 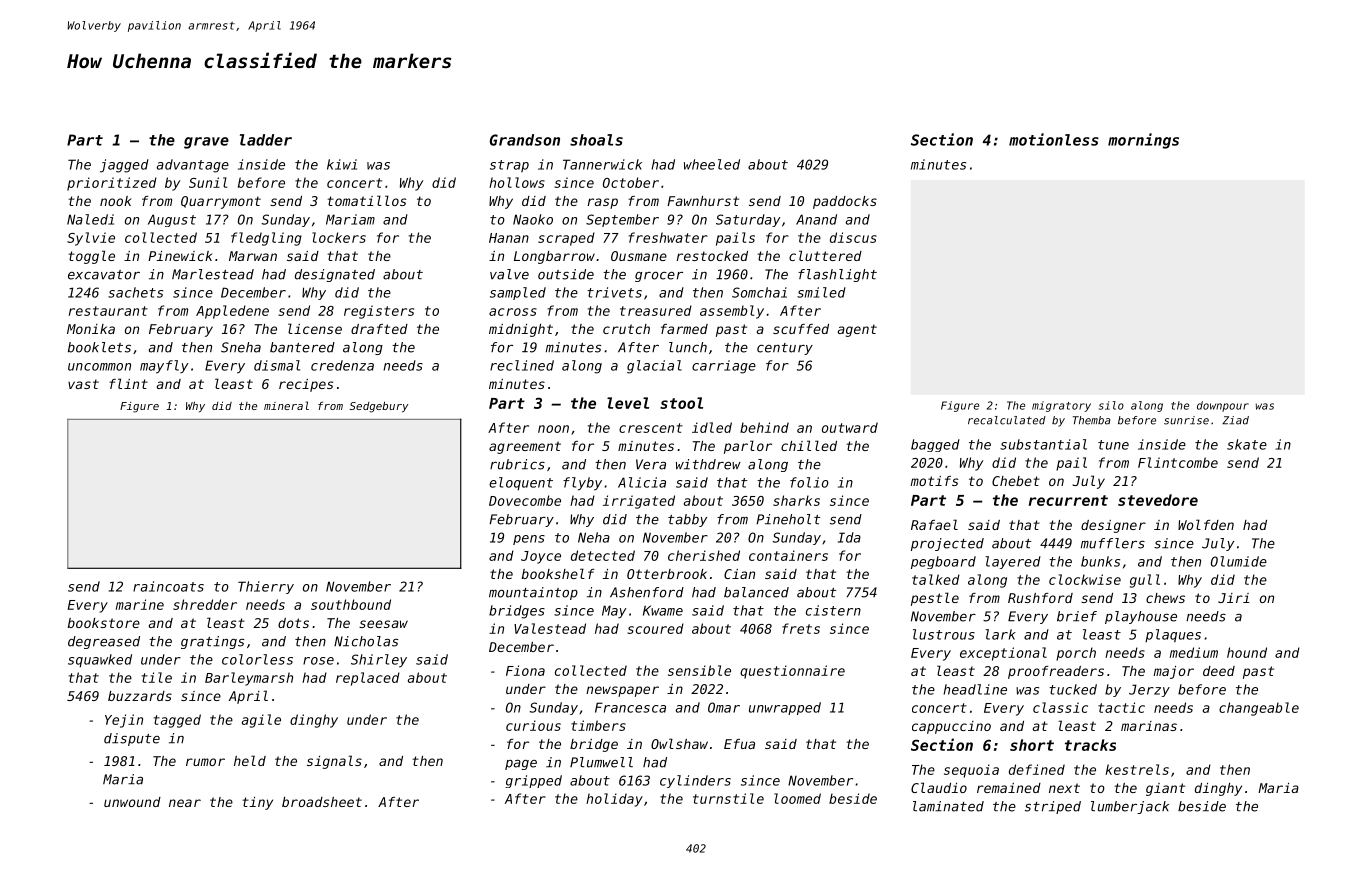 I want to click on flashlight, so click(x=837, y=275).
